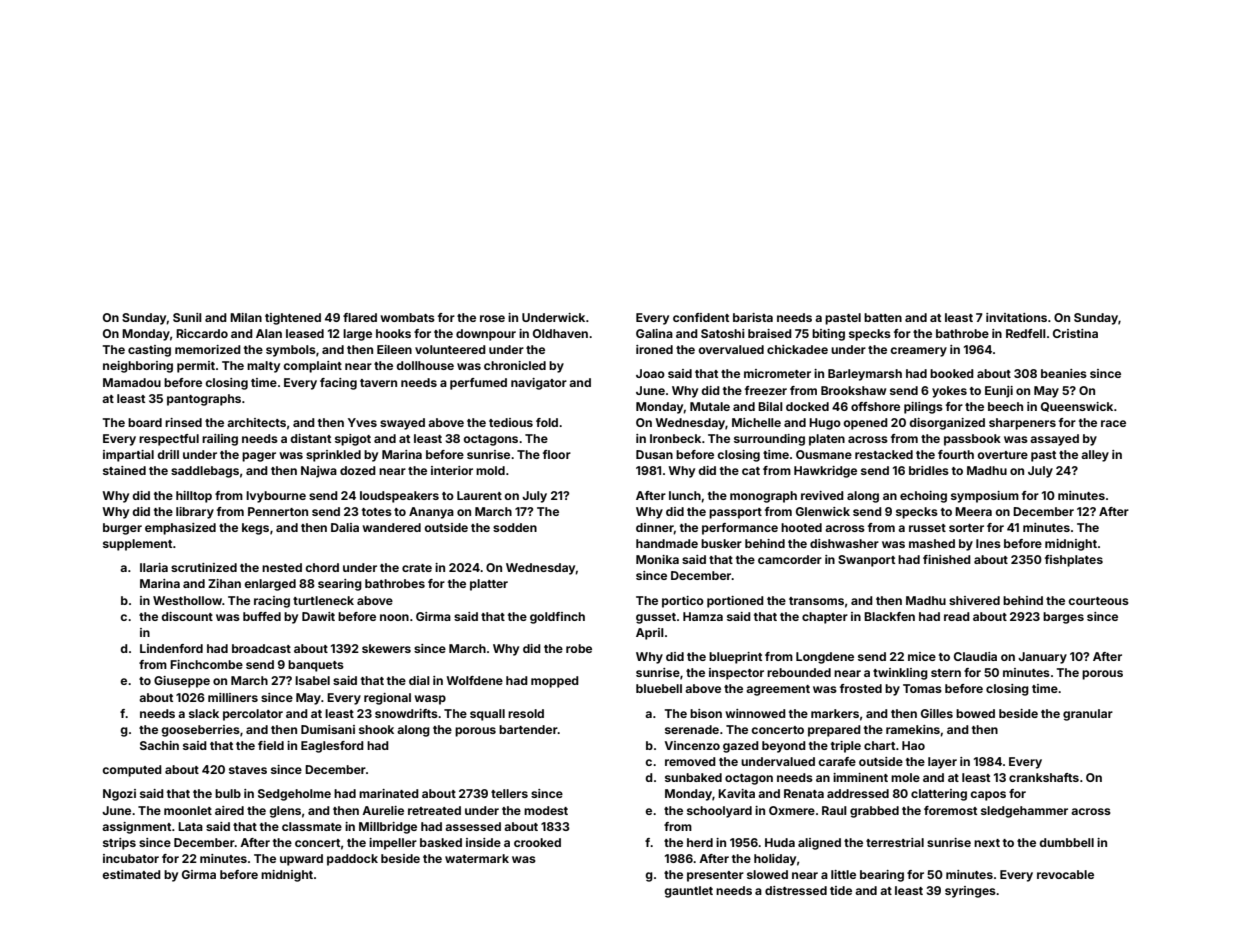  I want to click on Sachin, so click(159, 745).
